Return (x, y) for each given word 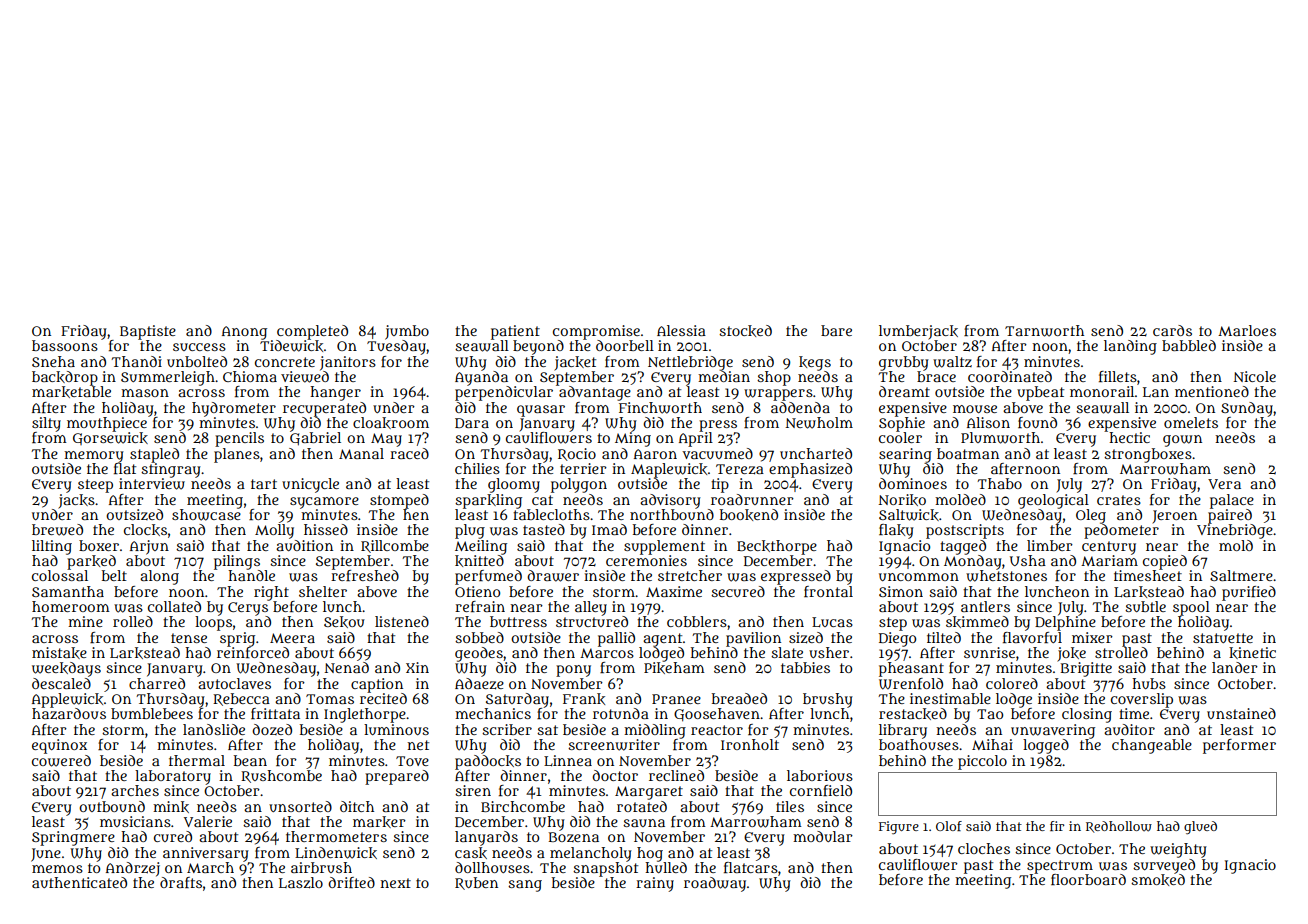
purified (1249, 593)
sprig (237, 639)
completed (312, 332)
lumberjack (918, 332)
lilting (52, 547)
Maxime (674, 591)
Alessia (681, 330)
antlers (985, 606)
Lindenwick (336, 853)
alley (591, 608)
